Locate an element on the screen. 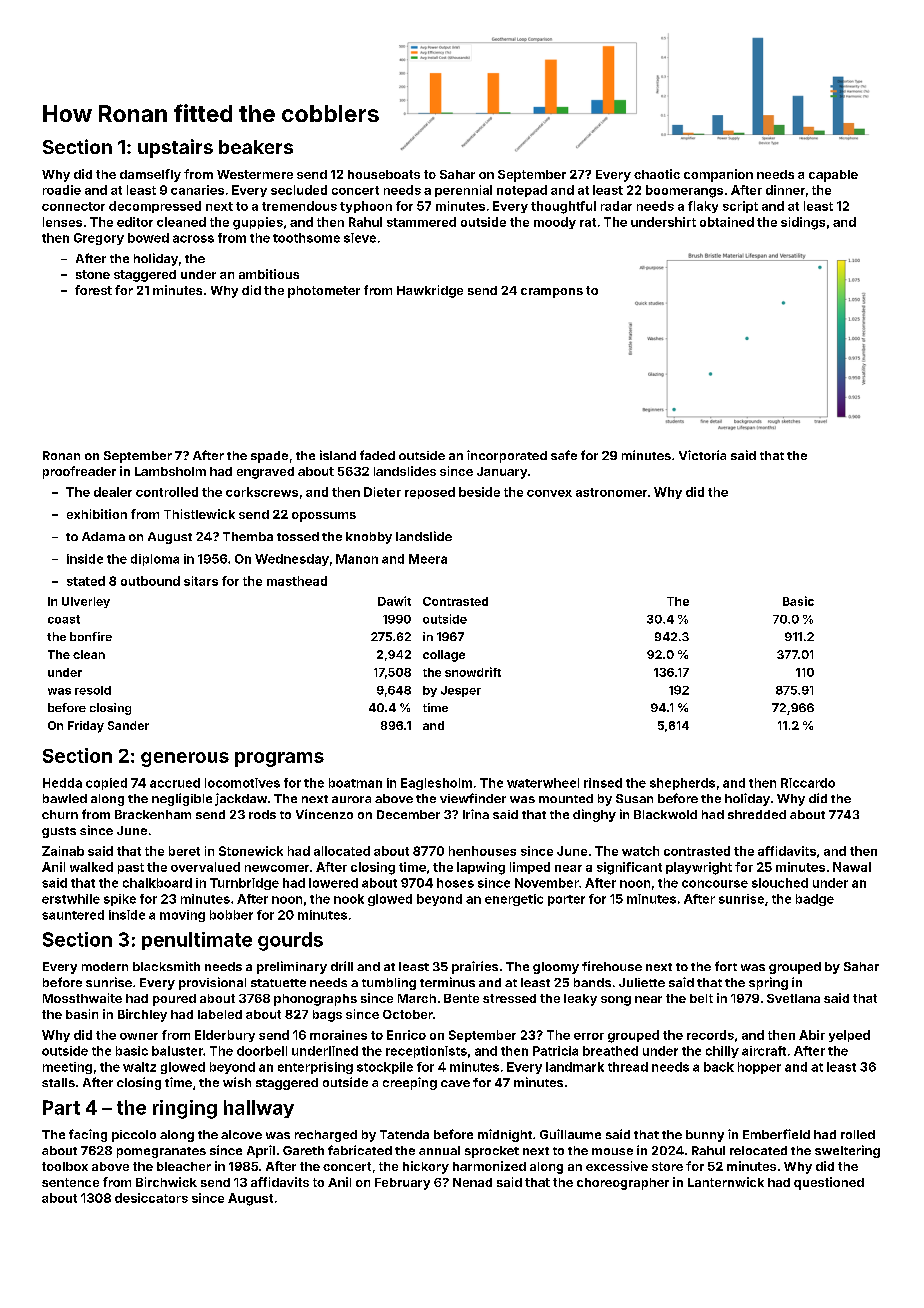 This screenshot has height=1308, width=924. meeting is located at coordinates (67, 1068).
